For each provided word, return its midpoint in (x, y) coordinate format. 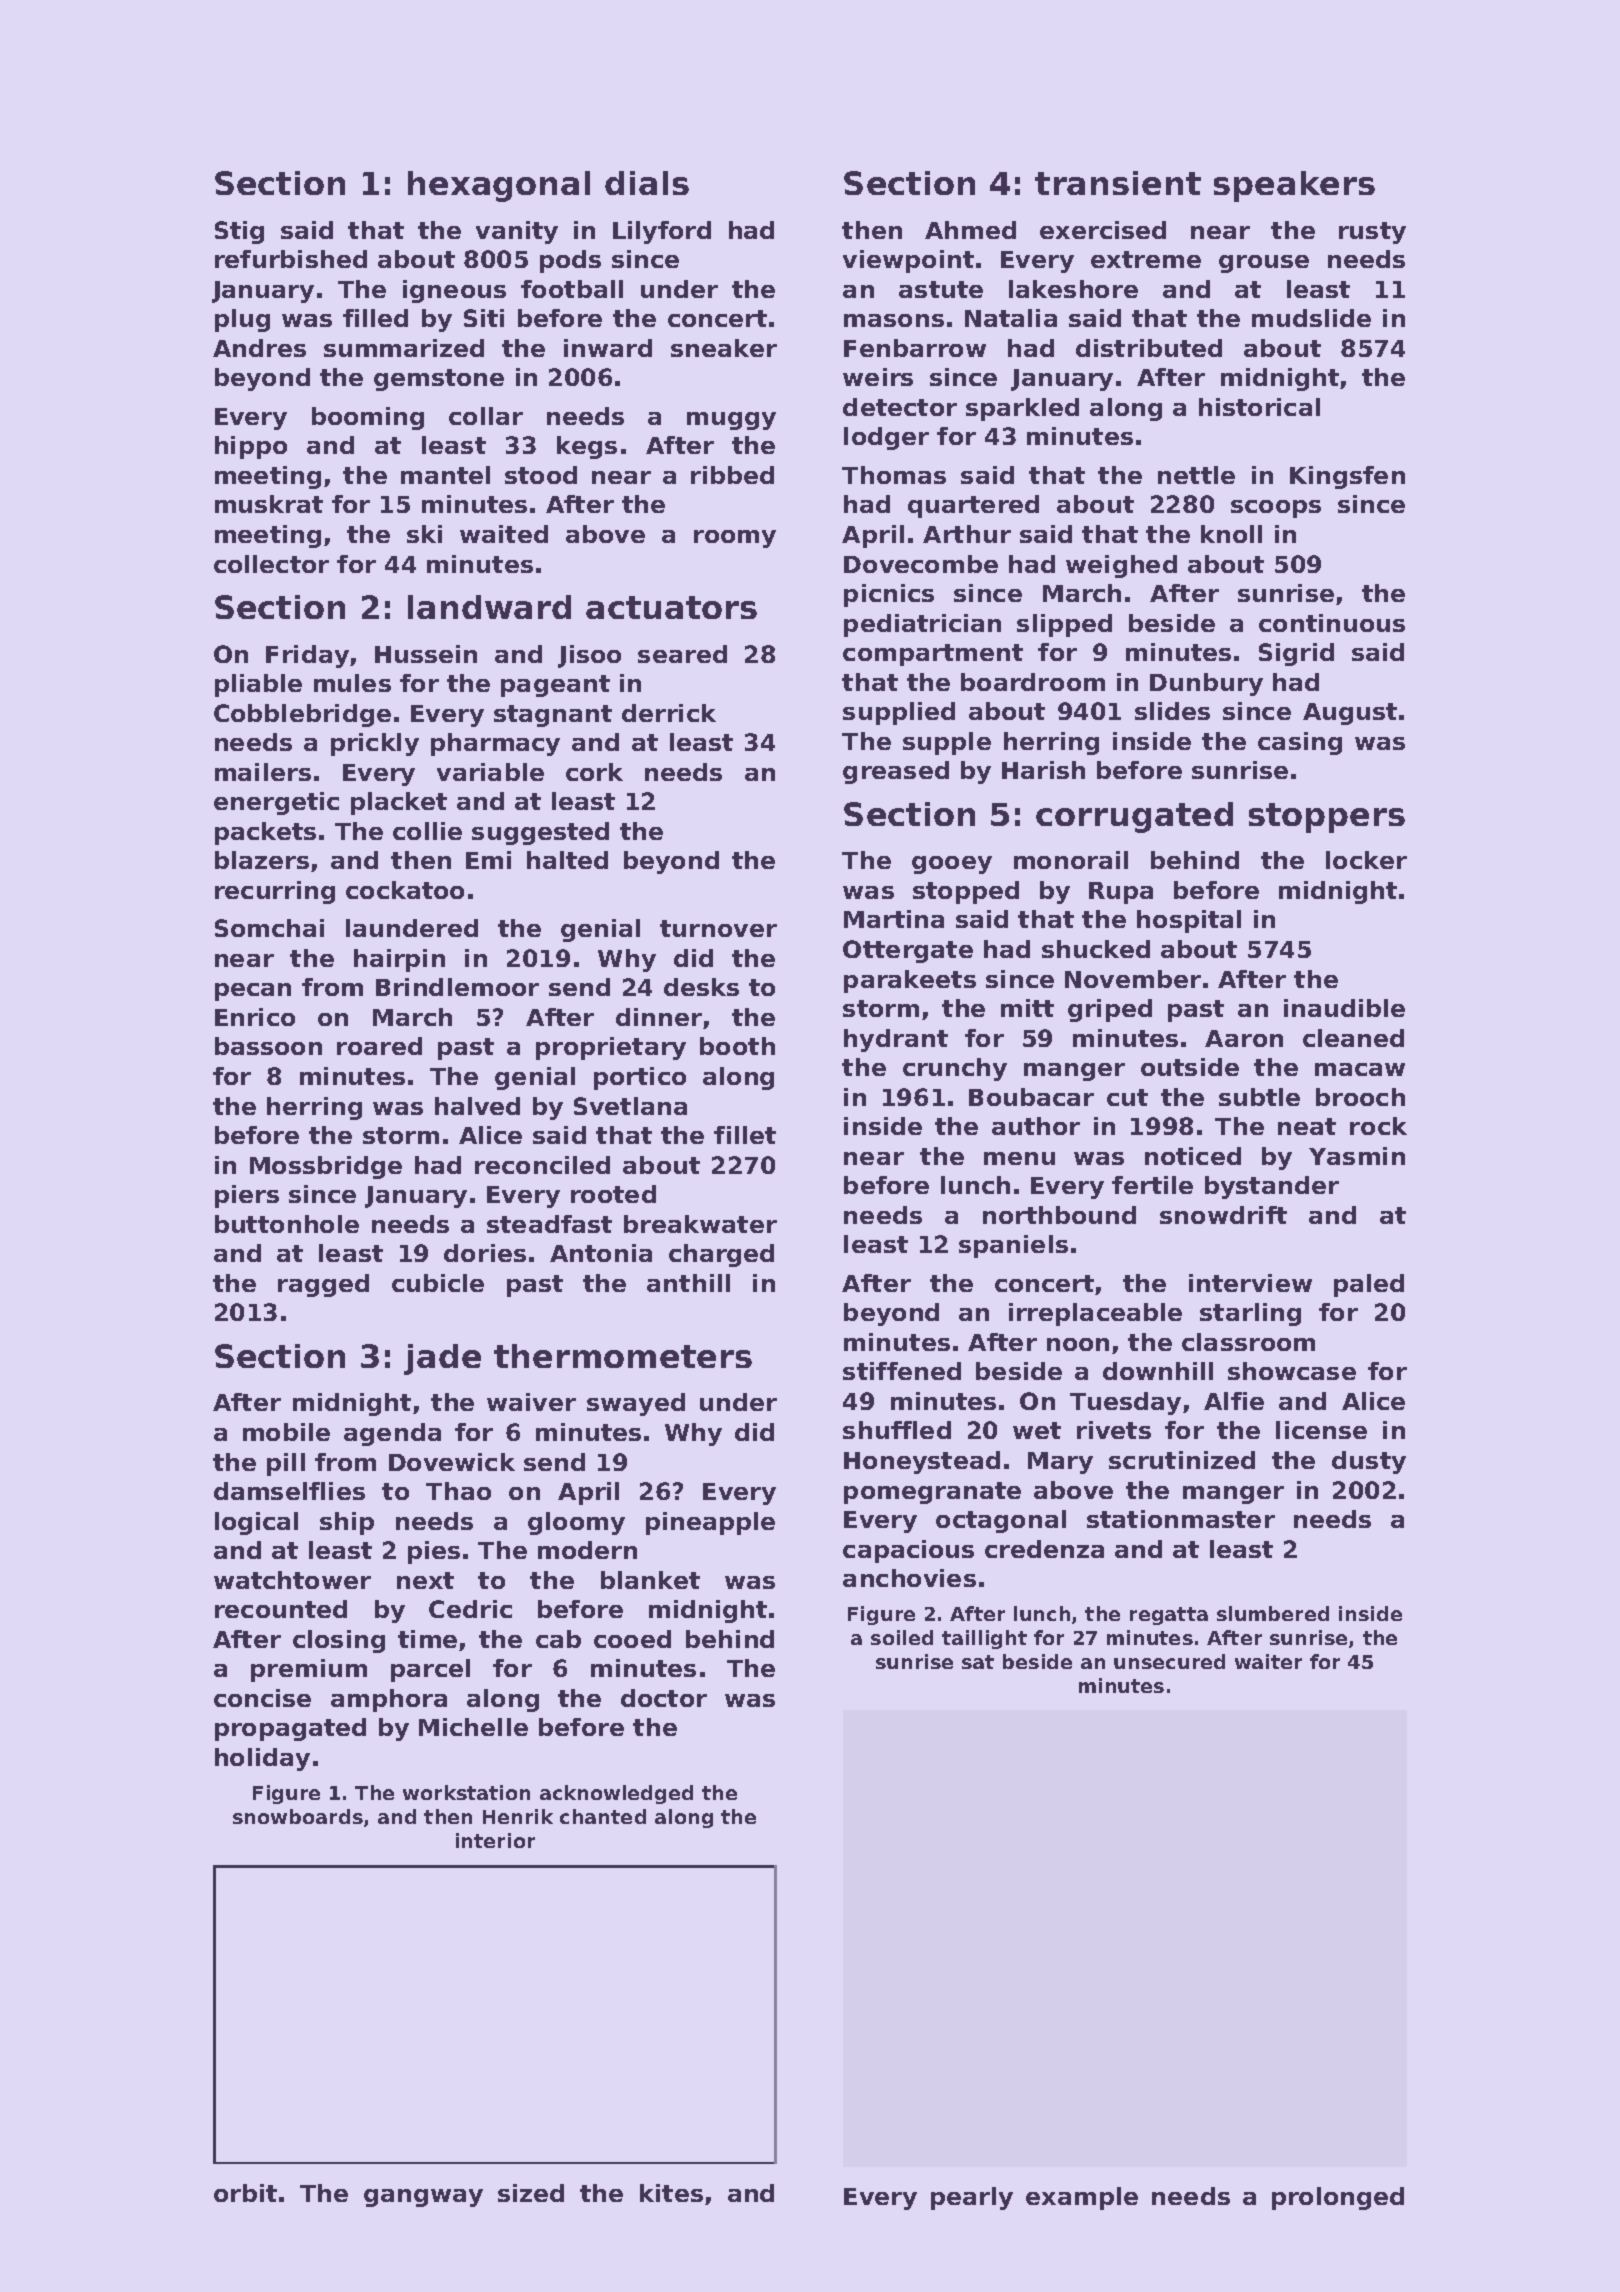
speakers (1294, 186)
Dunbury (1206, 684)
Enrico (255, 1017)
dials (647, 183)
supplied (899, 713)
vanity (517, 232)
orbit (245, 2193)
